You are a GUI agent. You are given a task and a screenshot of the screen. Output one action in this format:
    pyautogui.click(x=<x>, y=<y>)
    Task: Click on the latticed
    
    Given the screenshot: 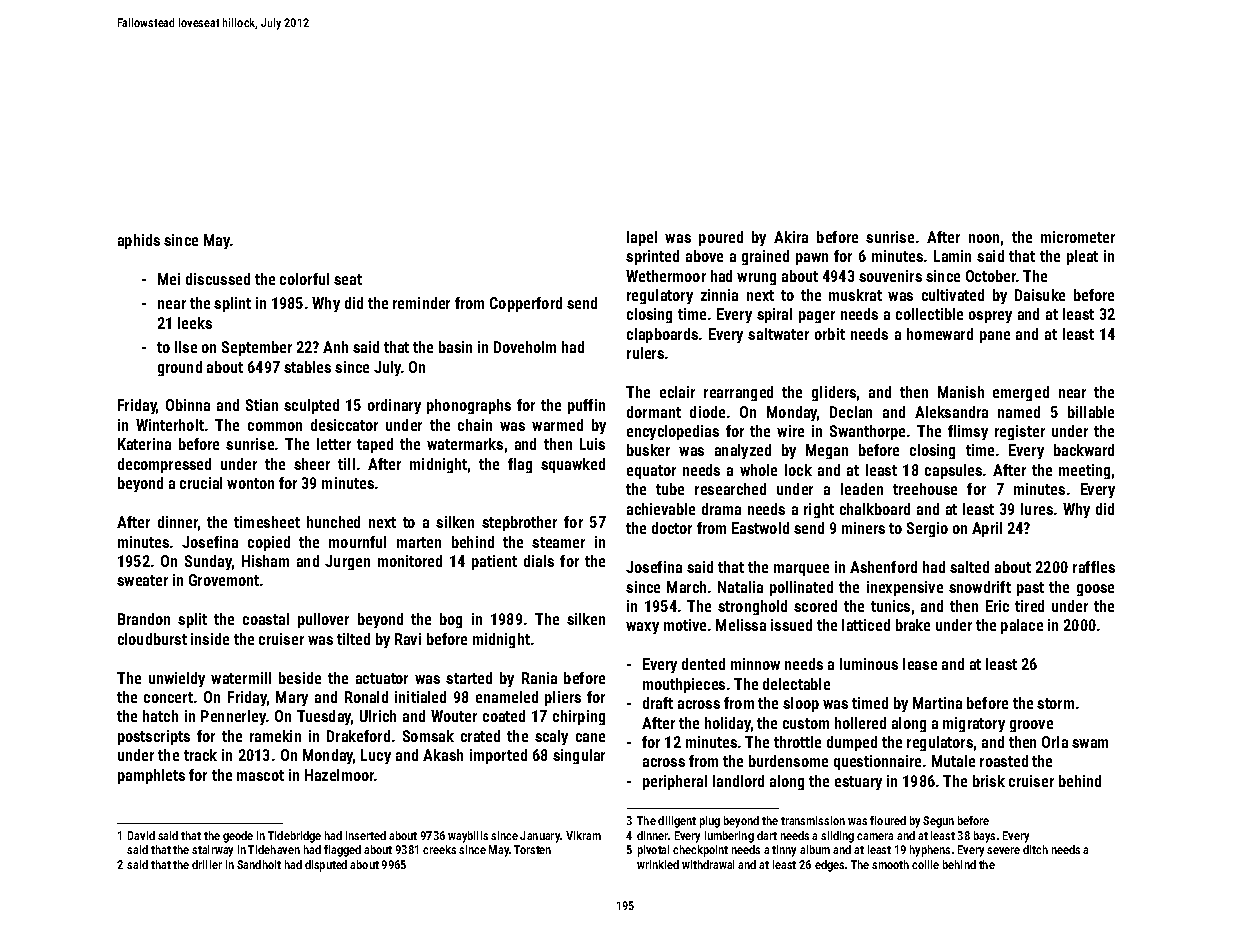 What is the action you would take?
    pyautogui.click(x=866, y=625)
